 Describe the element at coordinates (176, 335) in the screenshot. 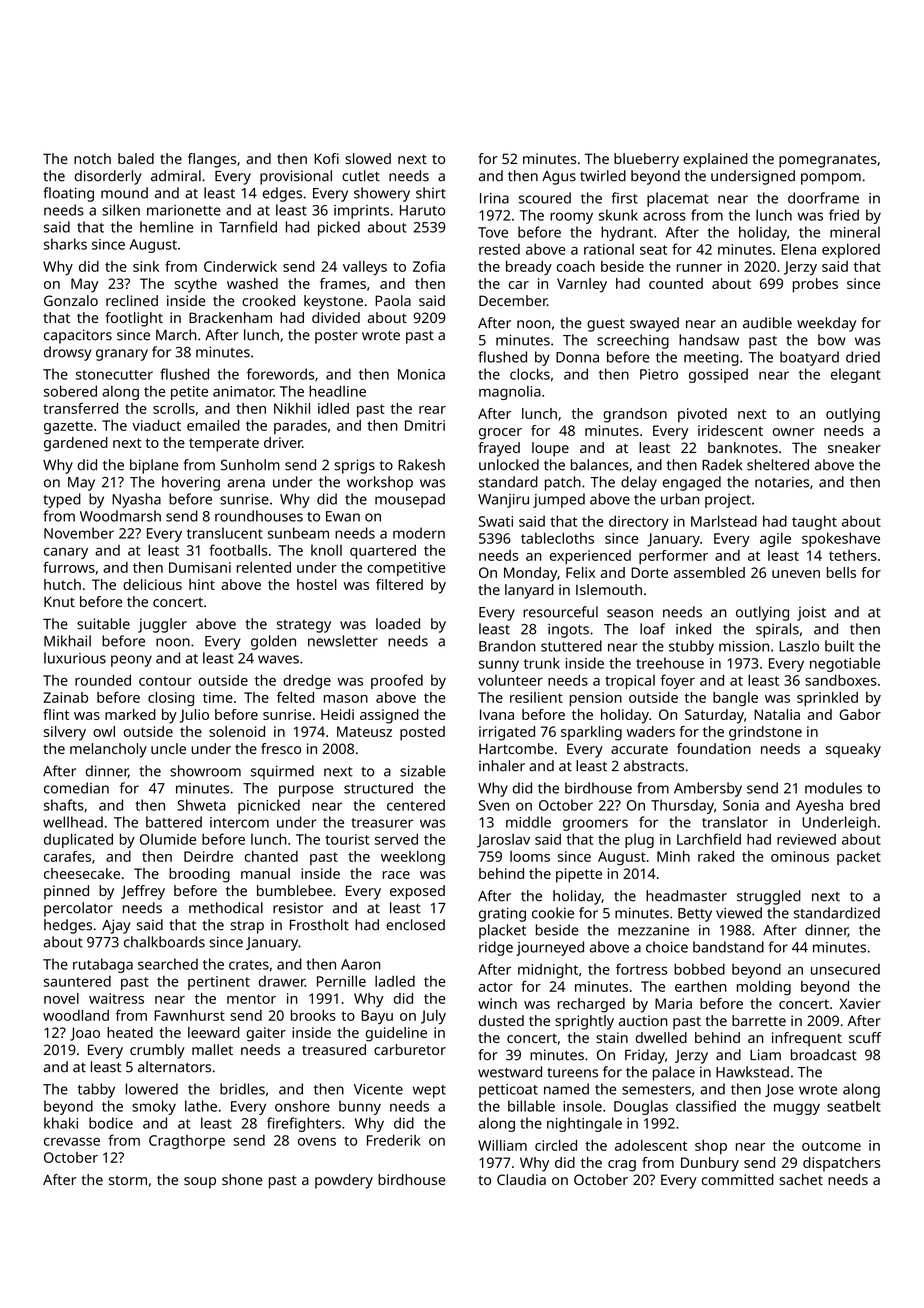

I see `March` at that location.
